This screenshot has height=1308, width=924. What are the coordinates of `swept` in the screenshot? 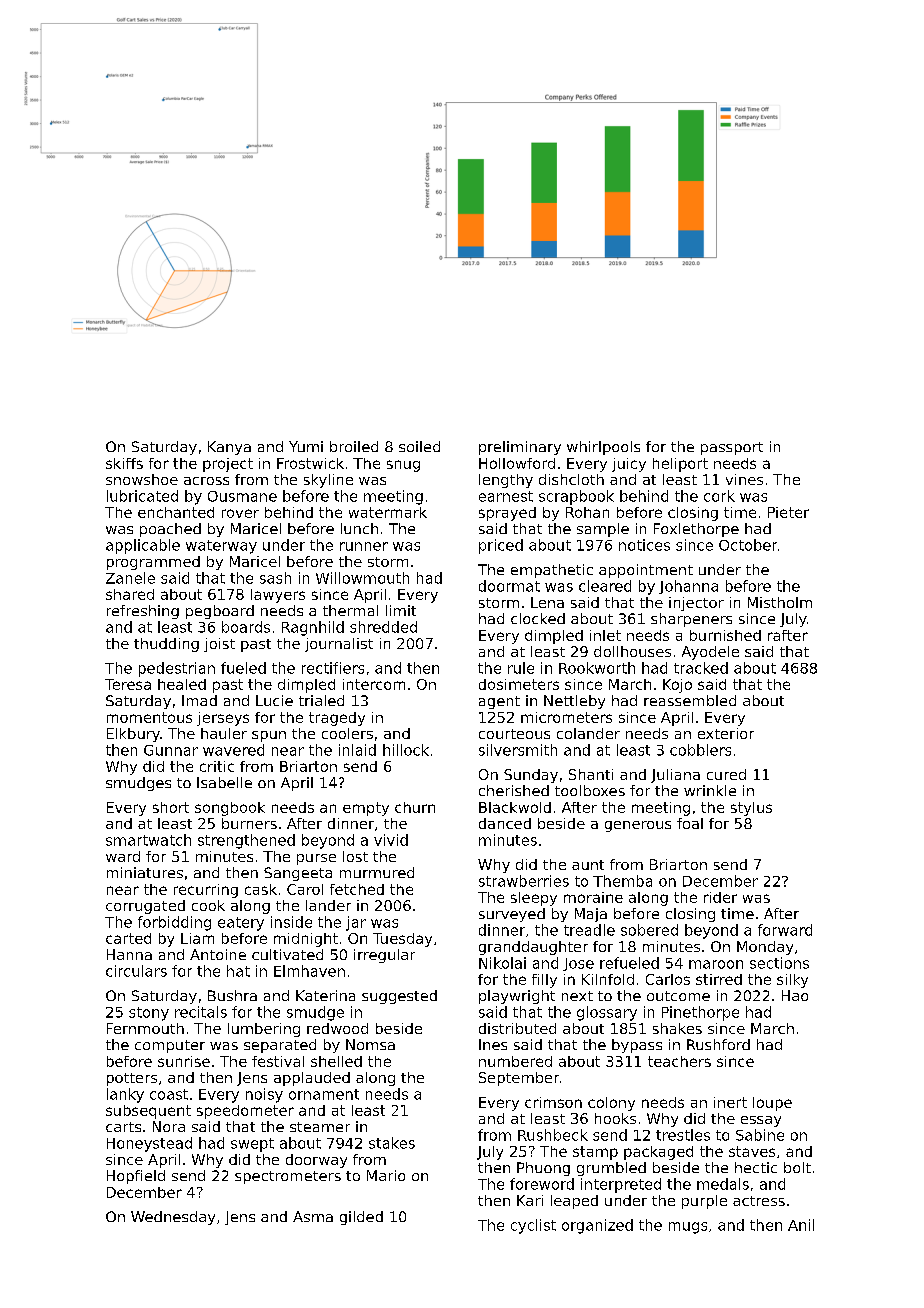 It's located at (252, 1145).
